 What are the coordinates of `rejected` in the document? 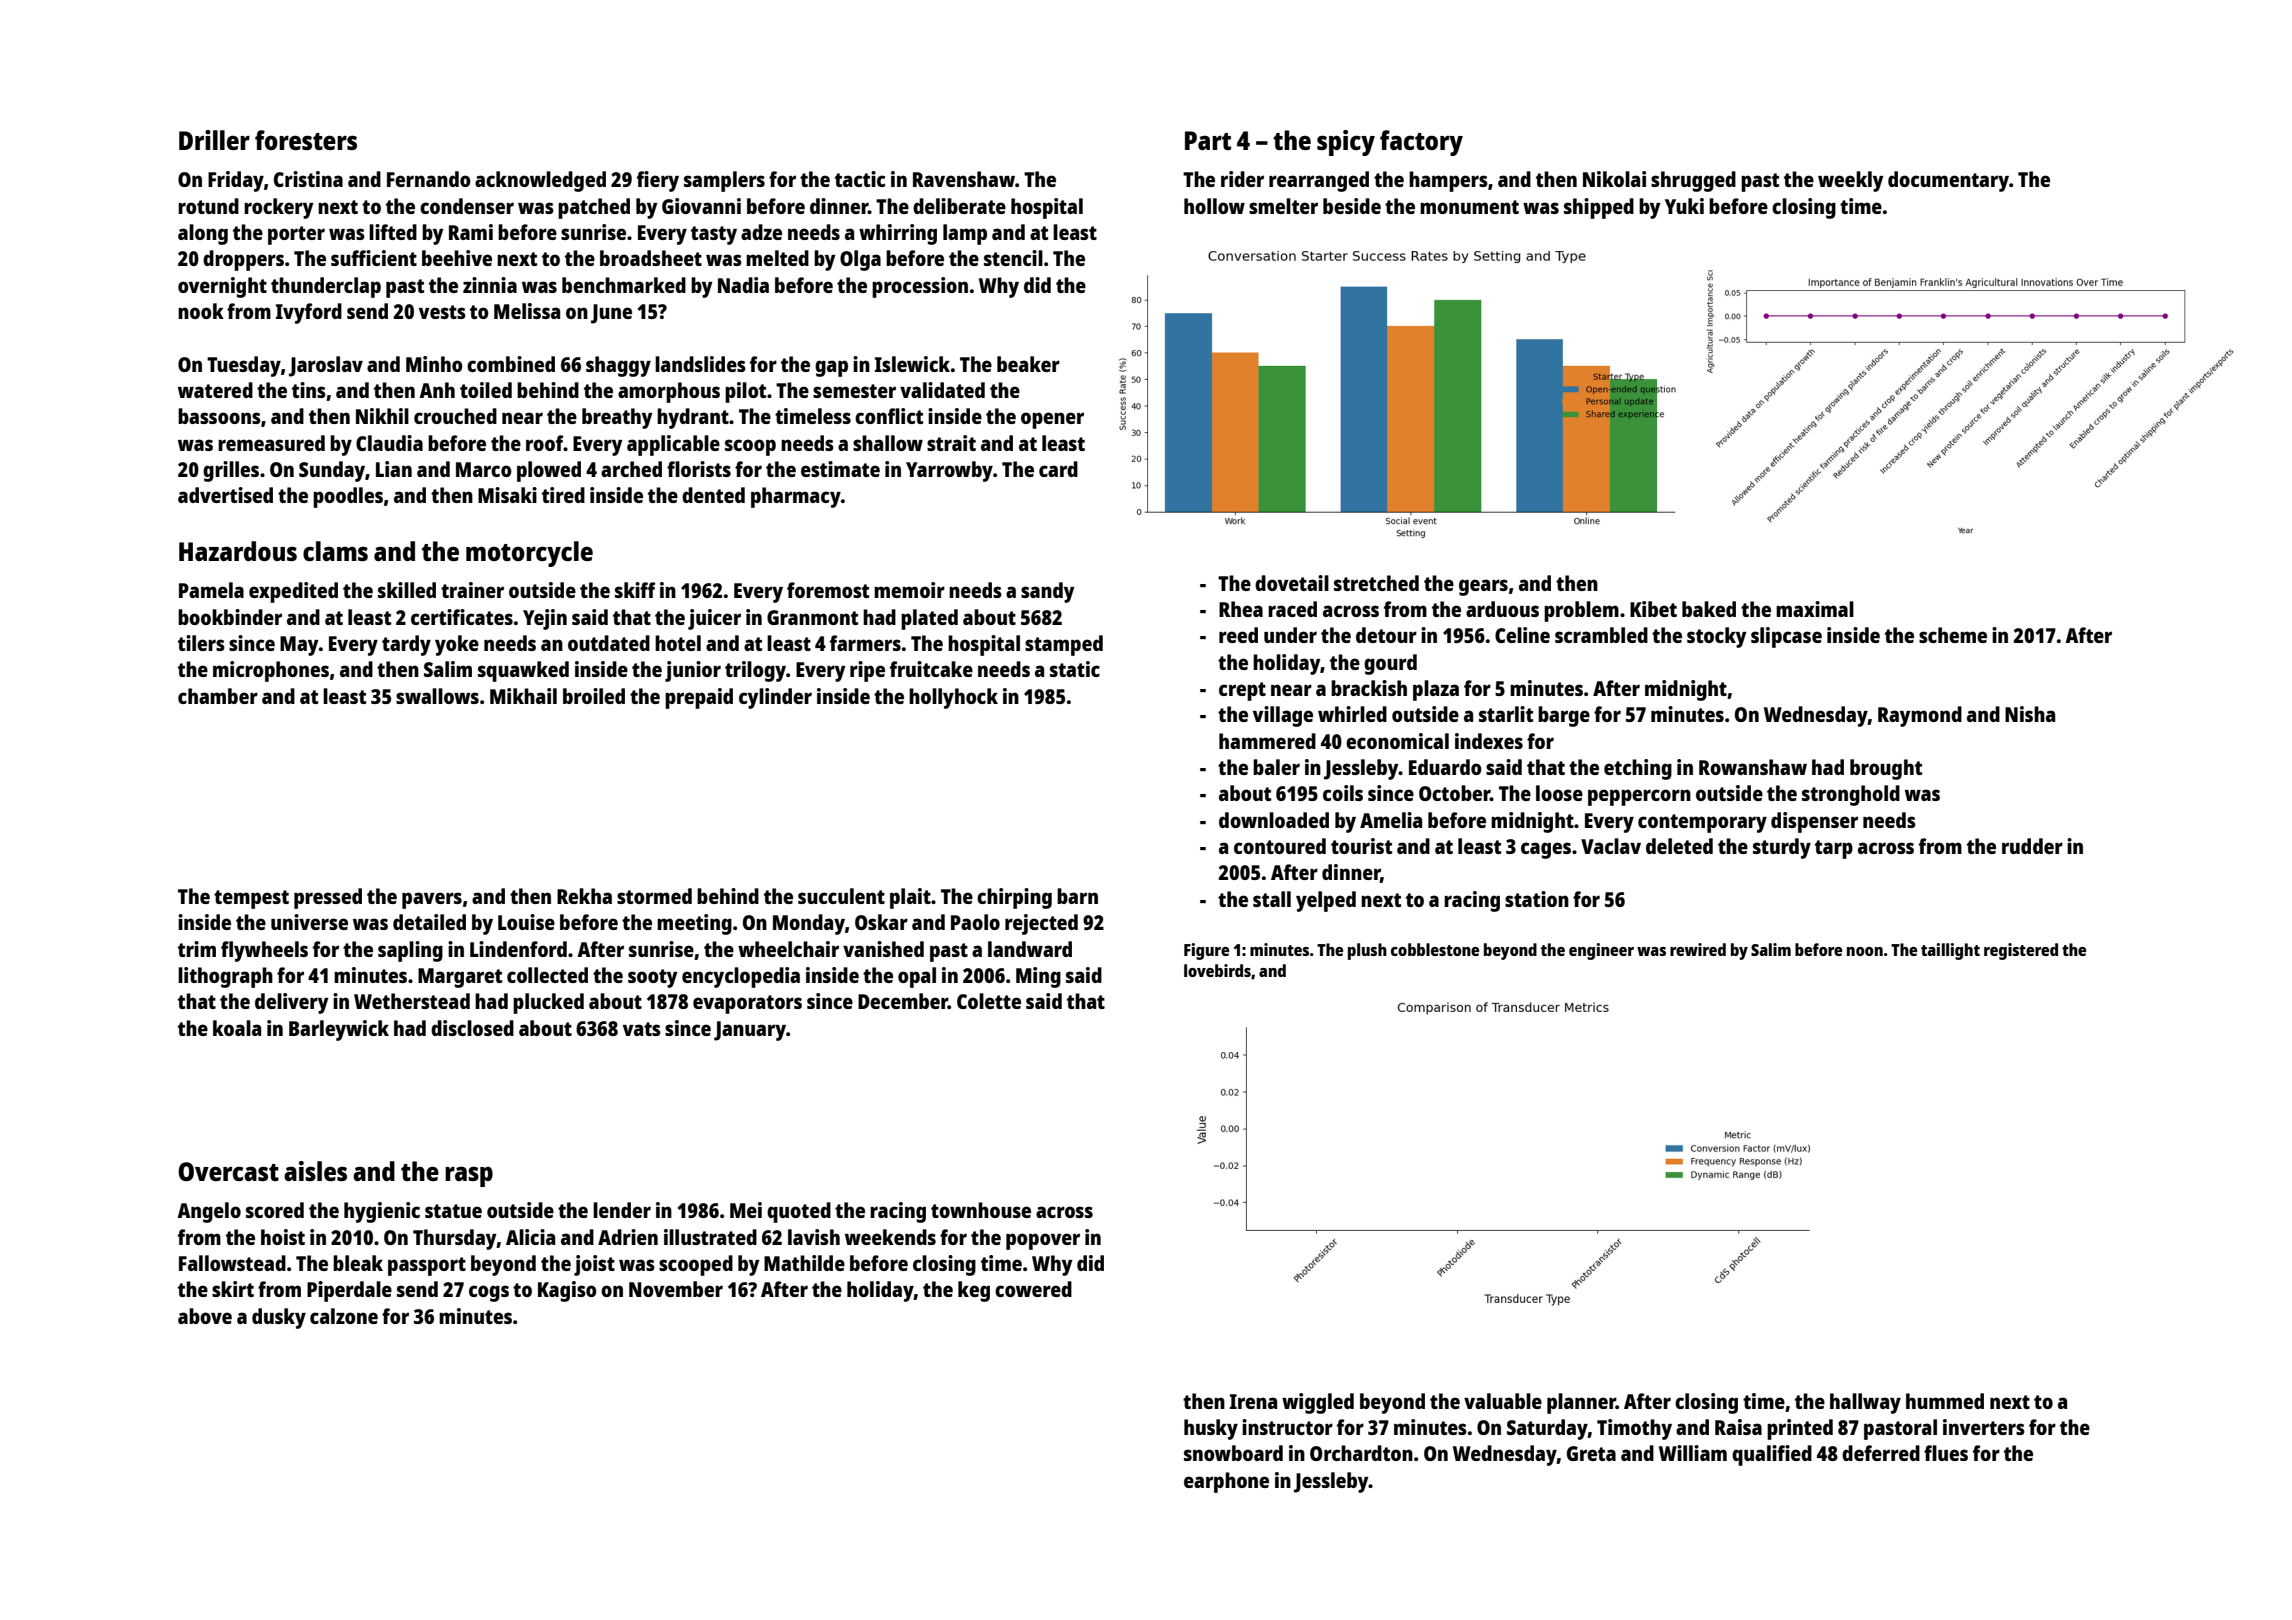 It's located at (1041, 924).
